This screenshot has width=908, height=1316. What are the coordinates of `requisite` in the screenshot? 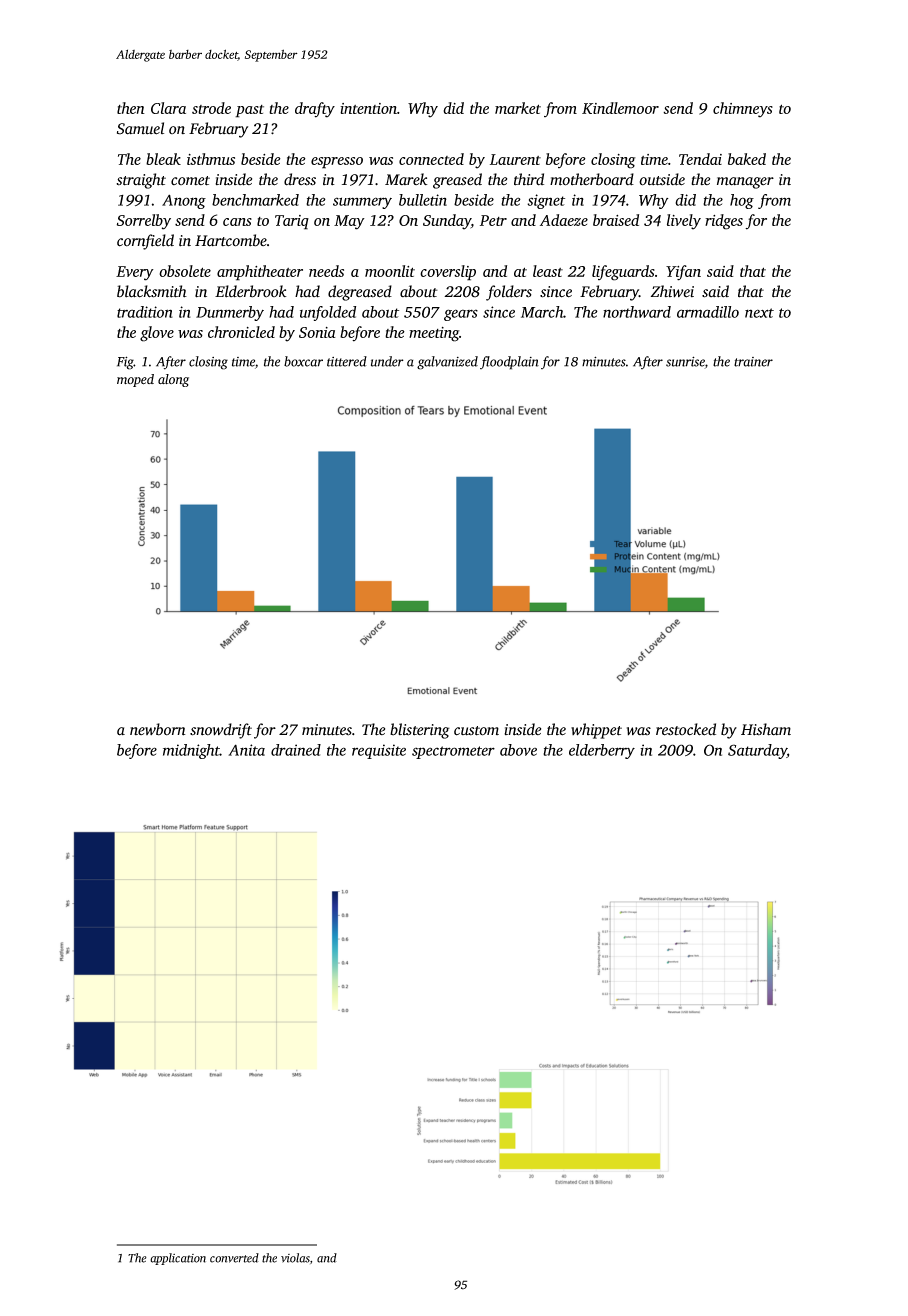 It's located at (379, 751).
